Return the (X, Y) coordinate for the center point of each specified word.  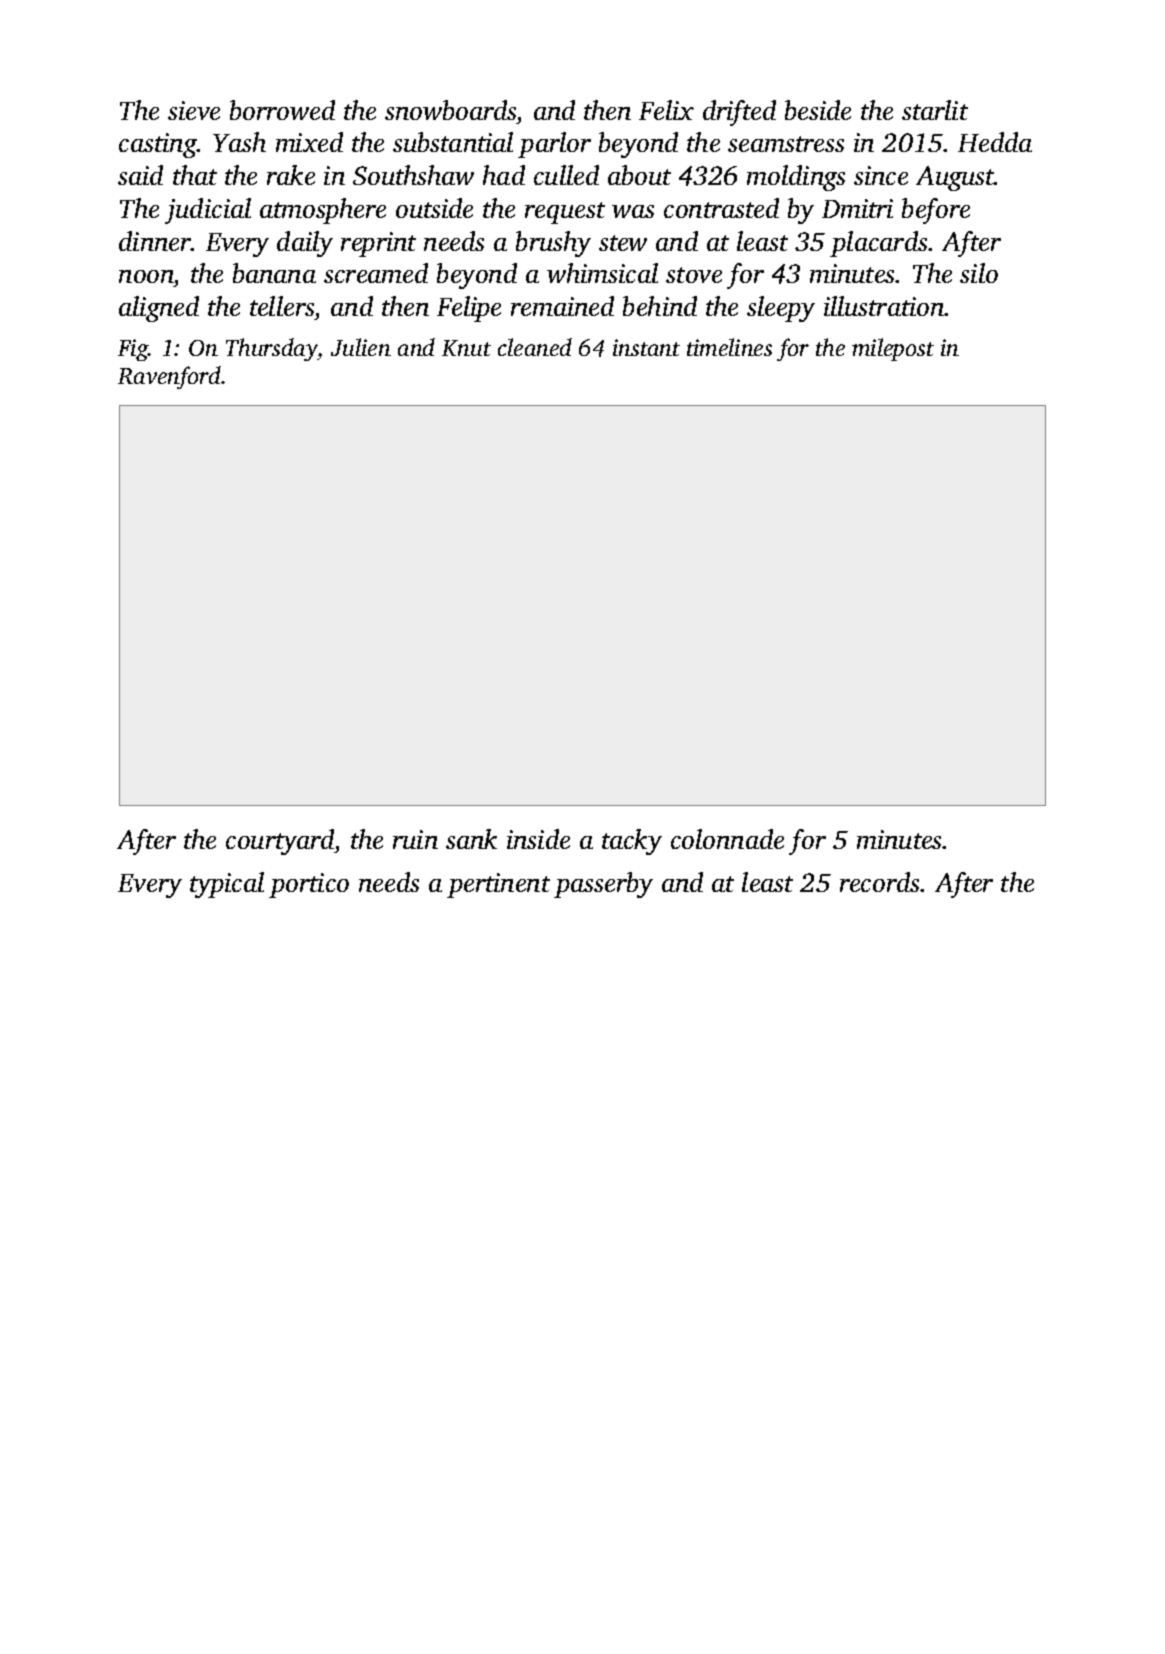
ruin (415, 839)
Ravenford (170, 377)
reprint (378, 244)
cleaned (535, 347)
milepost (893, 349)
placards (878, 244)
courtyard (280, 842)
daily (305, 244)
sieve (194, 110)
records (880, 882)
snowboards (450, 110)
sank (471, 839)
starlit (935, 110)
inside (538, 839)
